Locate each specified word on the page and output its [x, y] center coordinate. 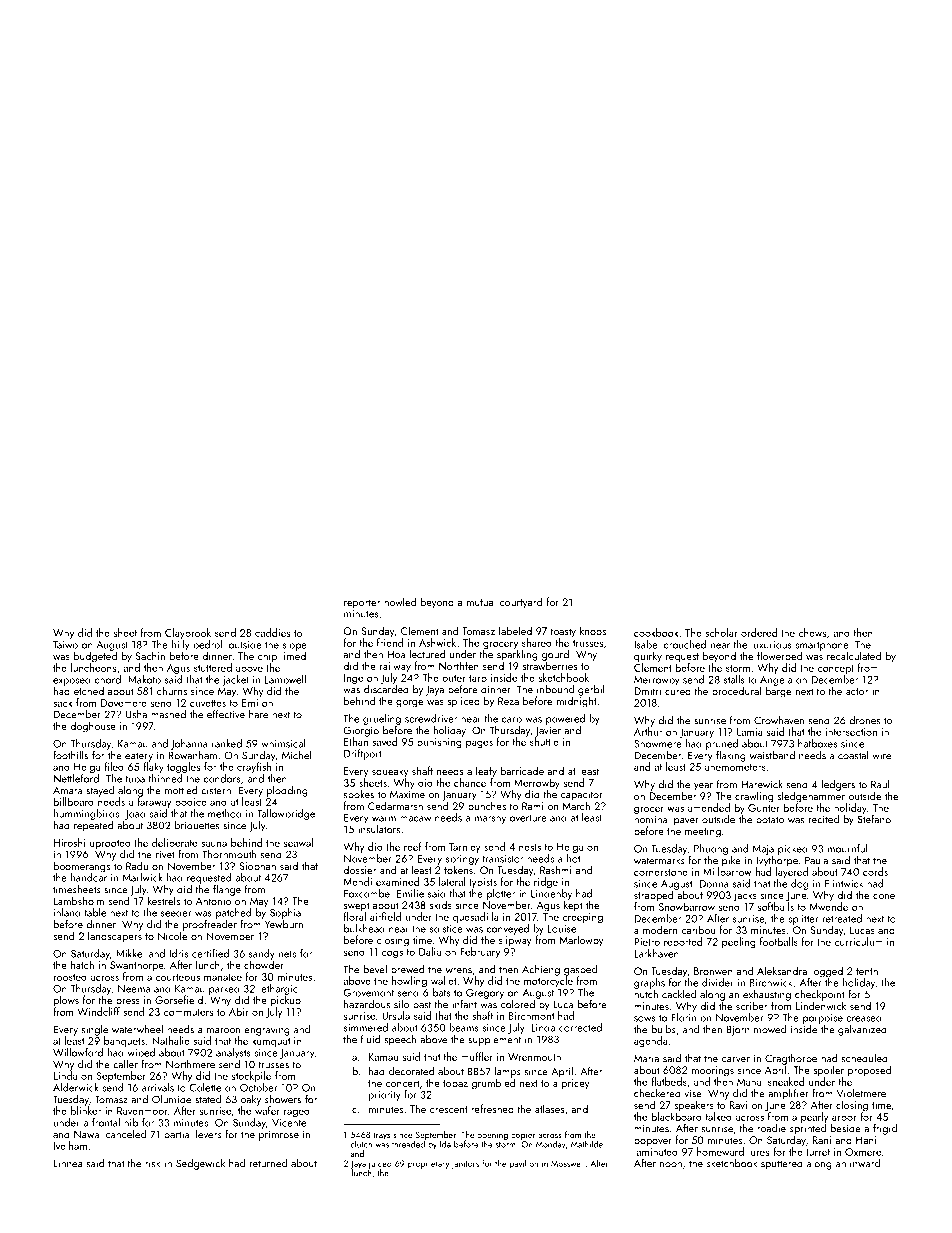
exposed [72, 680]
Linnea [68, 1163]
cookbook [656, 632]
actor [857, 691]
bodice [191, 801]
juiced [380, 1164]
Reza [508, 701]
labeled [515, 630]
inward [865, 1163]
